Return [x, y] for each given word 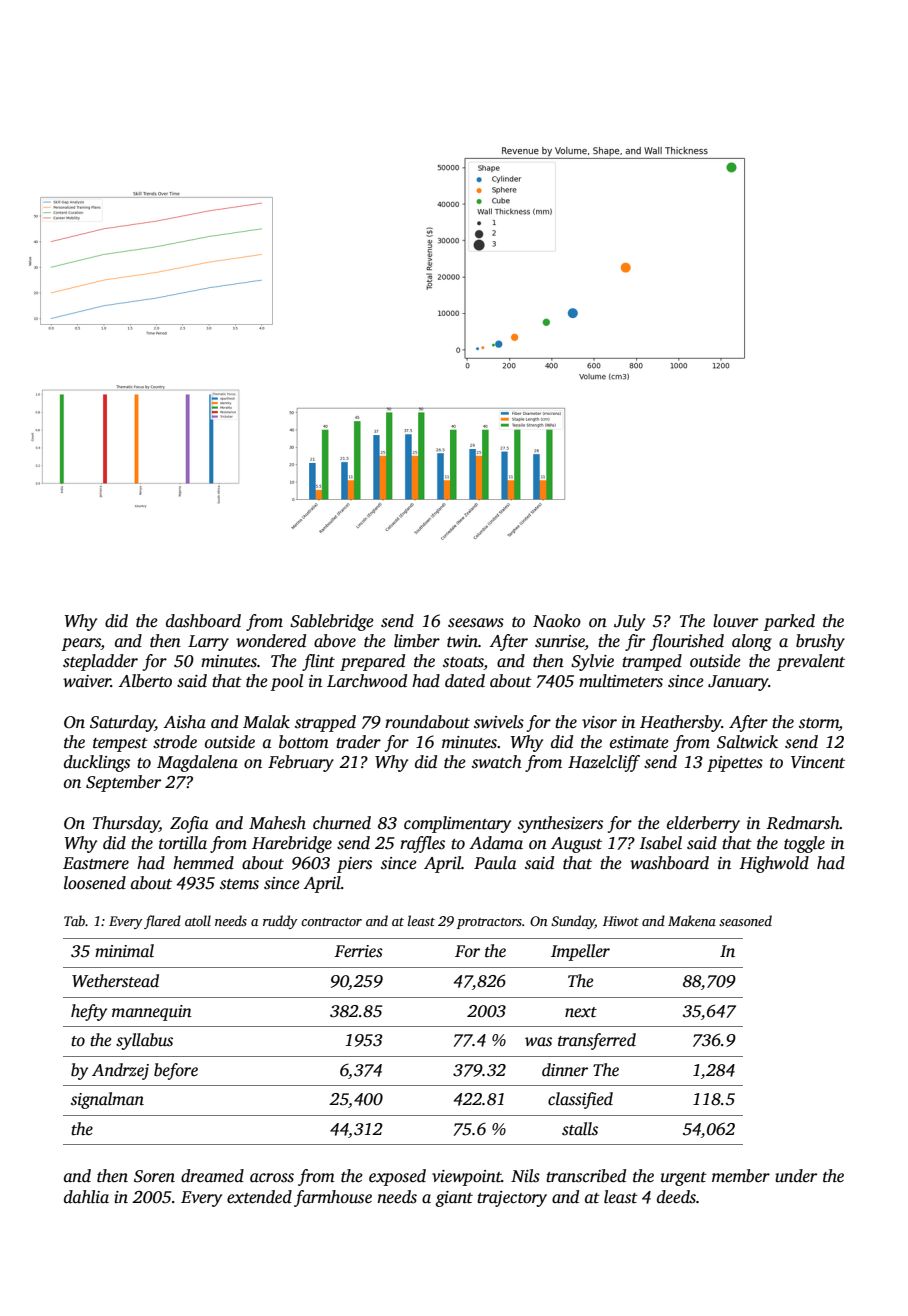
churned [342, 823]
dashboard [203, 621]
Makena [692, 920]
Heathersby [680, 723]
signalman [107, 1100]
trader [358, 742]
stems [239, 884]
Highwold [774, 864]
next [581, 1012]
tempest [120, 745]
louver [735, 621]
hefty [89, 1012]
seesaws [476, 623]
